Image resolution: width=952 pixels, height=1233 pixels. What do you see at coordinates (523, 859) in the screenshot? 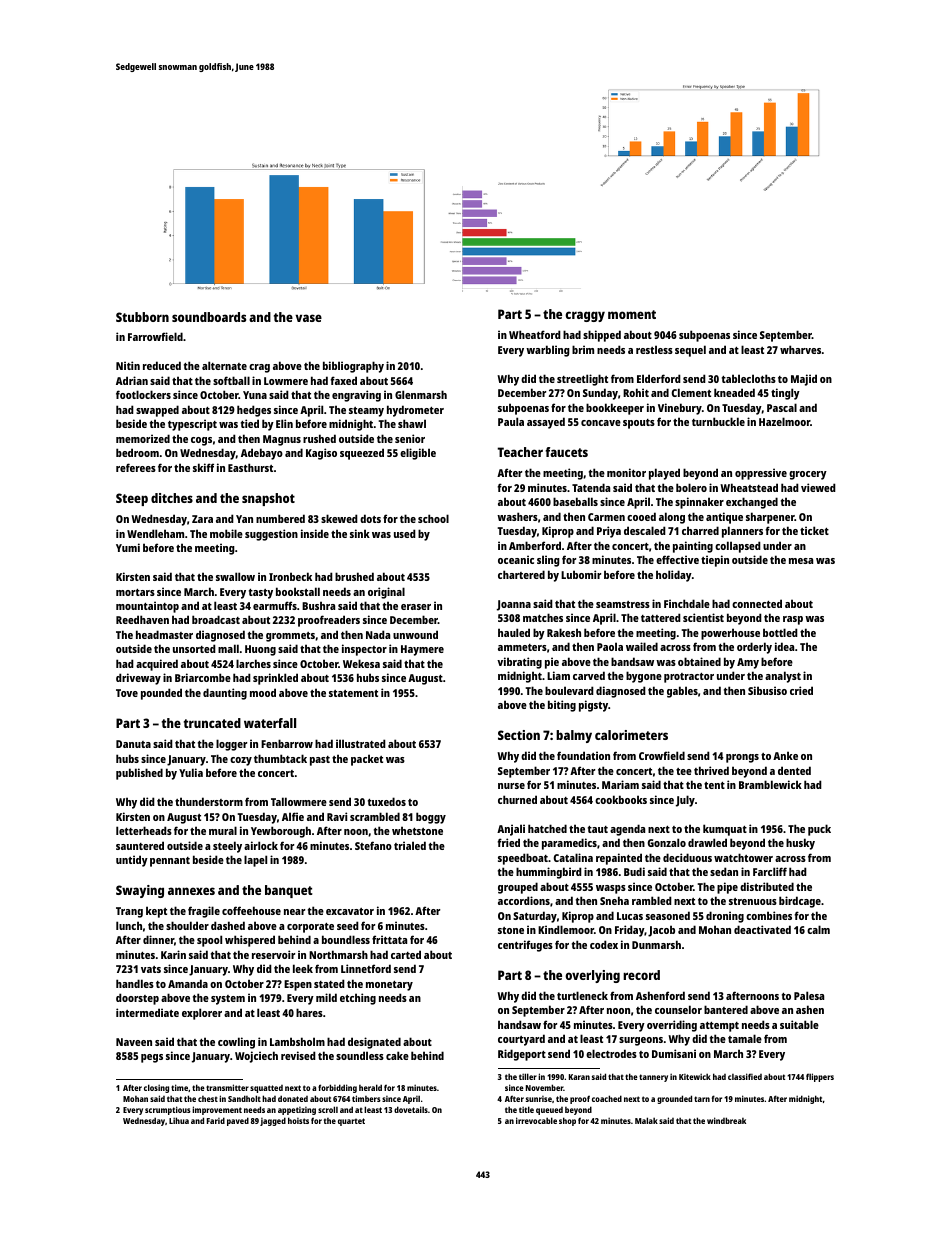
I see `speedboat` at bounding box center [523, 859].
